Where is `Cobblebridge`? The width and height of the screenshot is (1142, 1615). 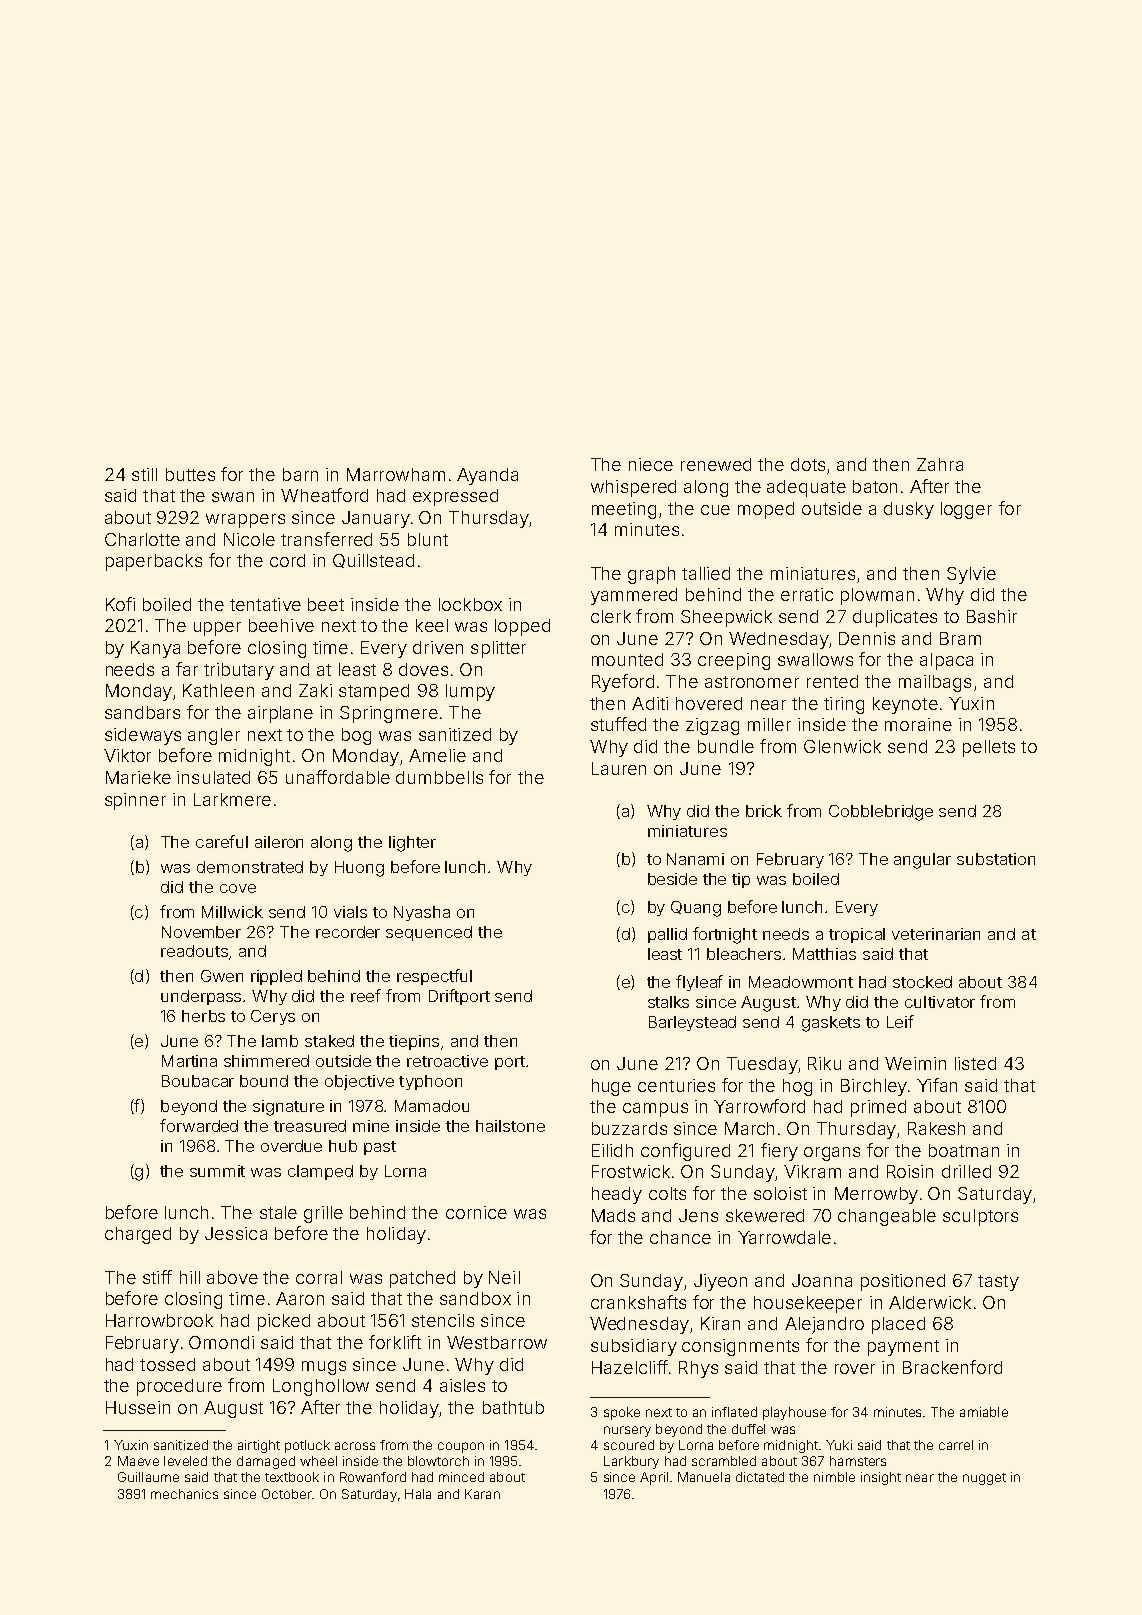
Cobblebridge is located at coordinates (881, 813).
